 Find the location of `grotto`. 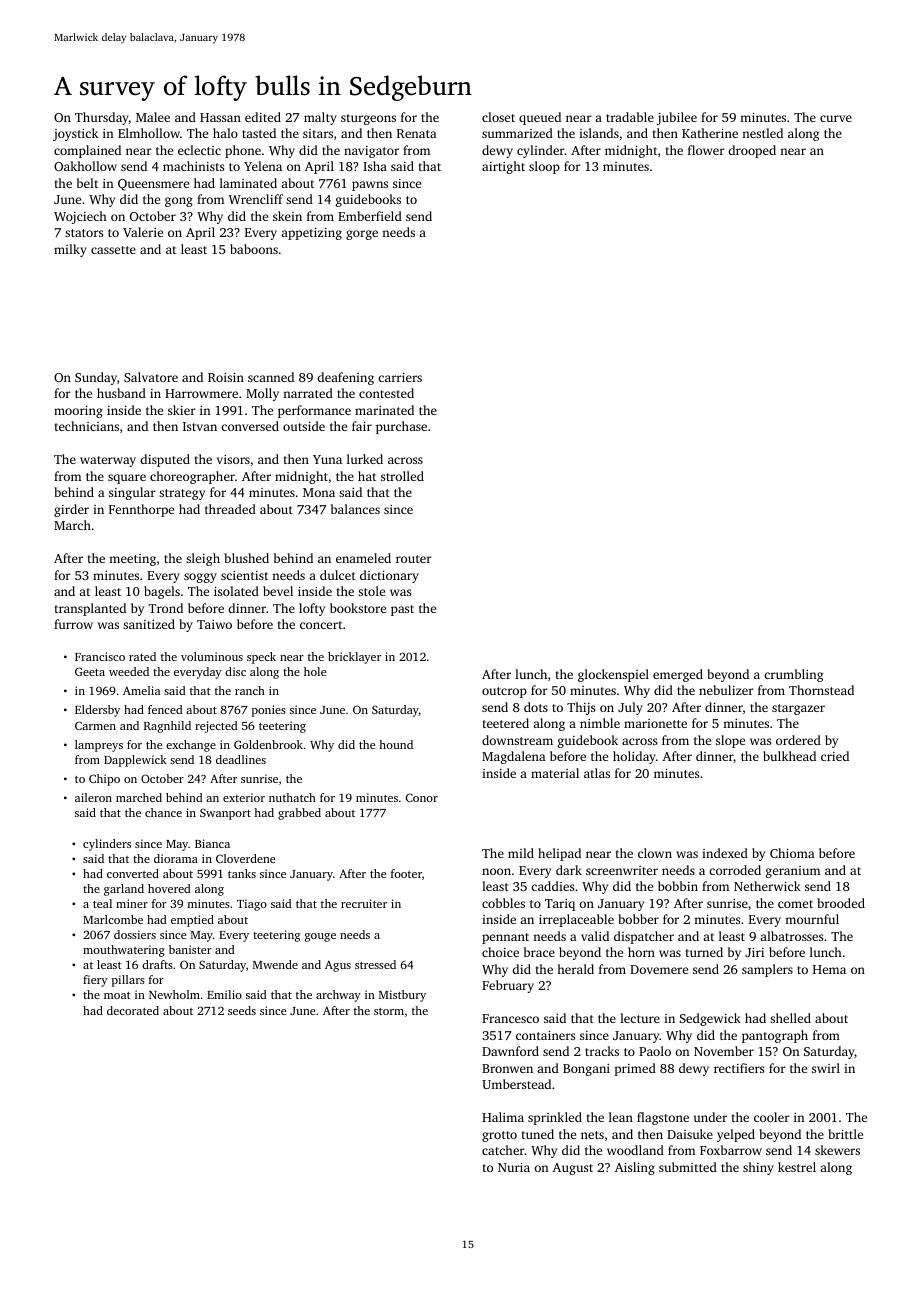

grotto is located at coordinates (499, 1136).
